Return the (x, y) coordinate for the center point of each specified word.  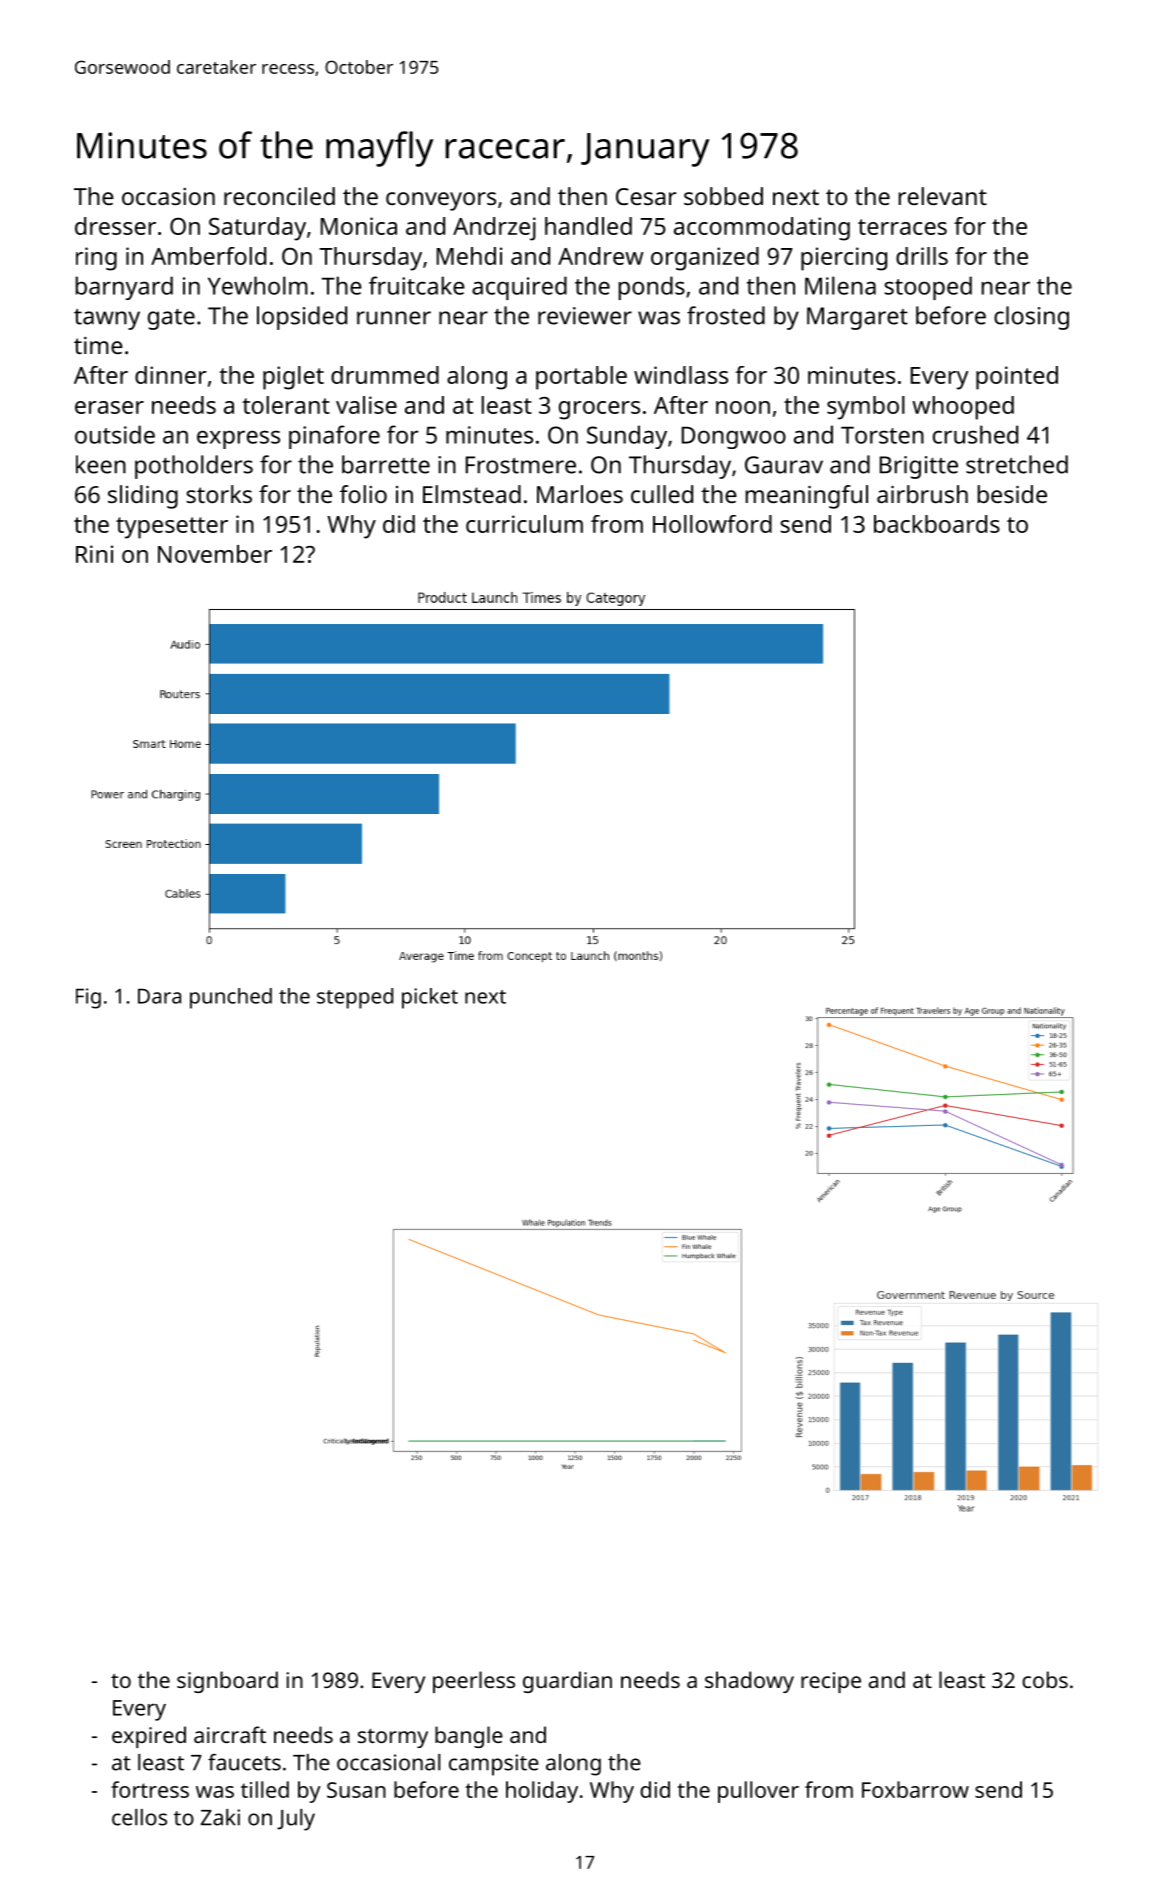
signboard (227, 1682)
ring (96, 259)
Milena (840, 285)
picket (430, 998)
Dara (159, 996)
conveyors (441, 201)
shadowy (749, 1682)
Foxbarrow (915, 1789)
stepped (355, 998)
